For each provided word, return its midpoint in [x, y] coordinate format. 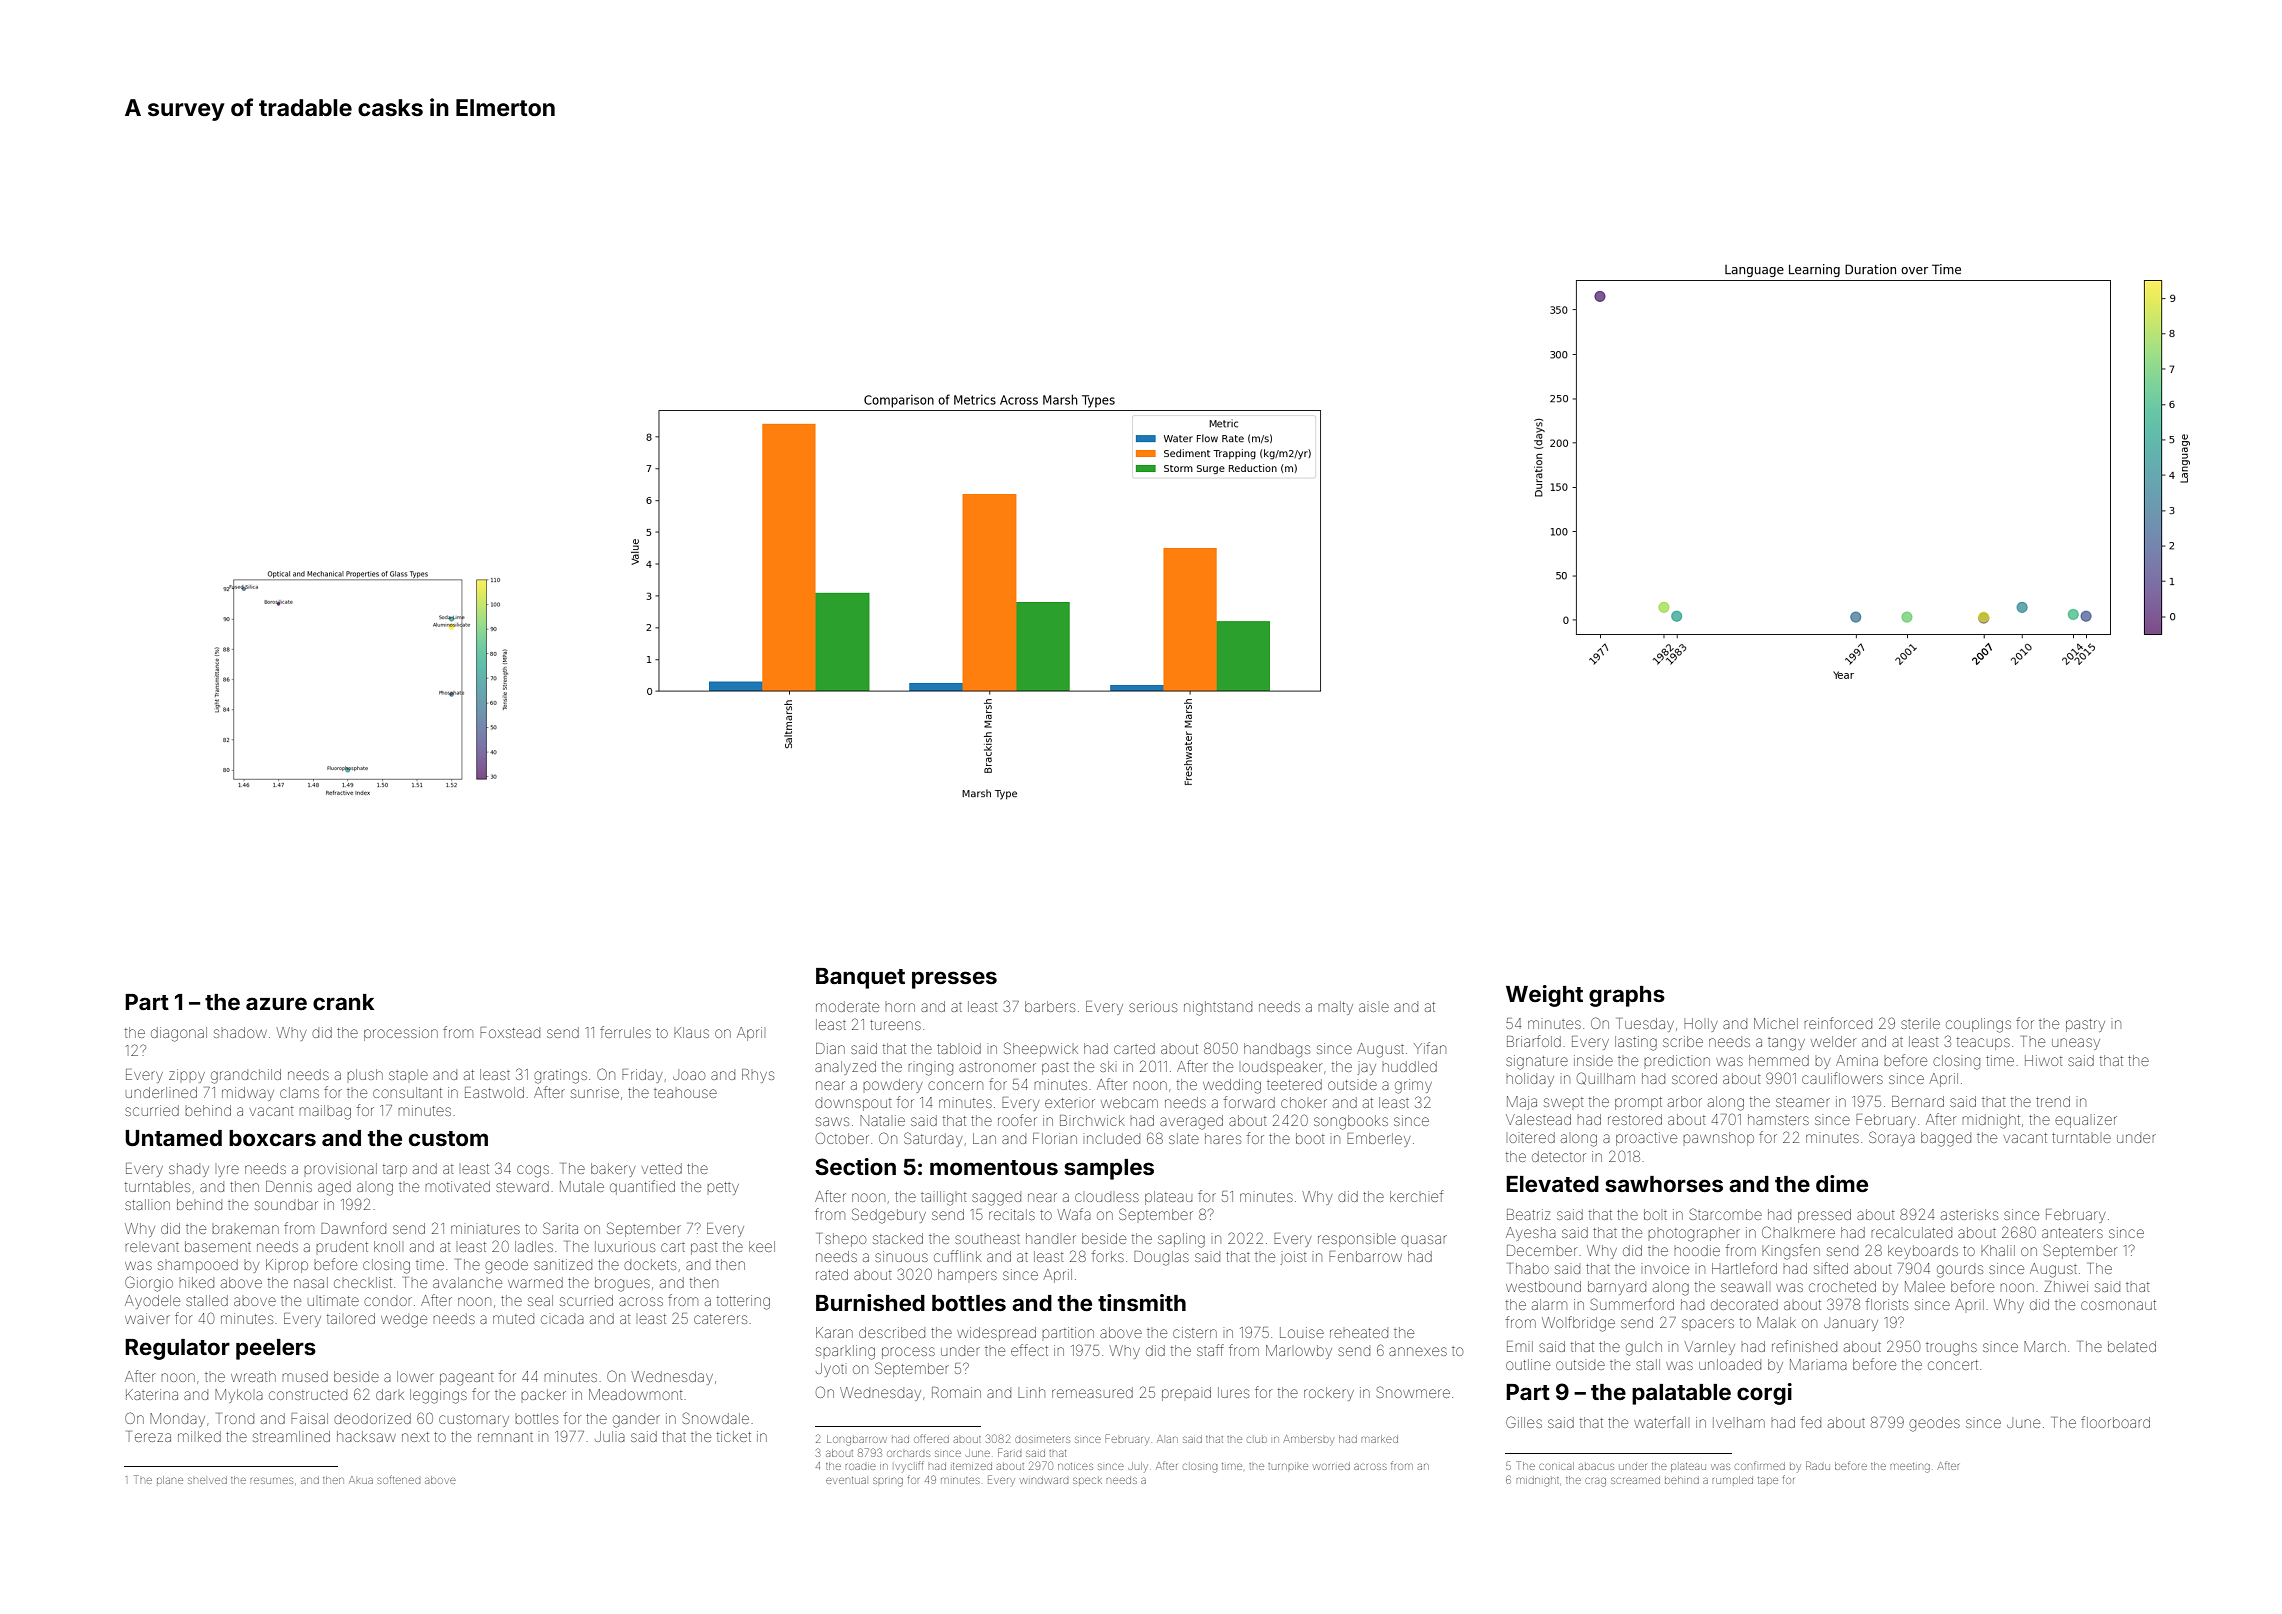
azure [276, 1003]
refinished [1804, 1346]
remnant [505, 1437]
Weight [1544, 996]
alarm [1549, 1304]
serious [1153, 1006]
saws [832, 1121]
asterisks [1969, 1214]
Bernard [1918, 1101]
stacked [898, 1238]
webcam [1129, 1102]
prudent [342, 1246]
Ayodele [152, 1302]
